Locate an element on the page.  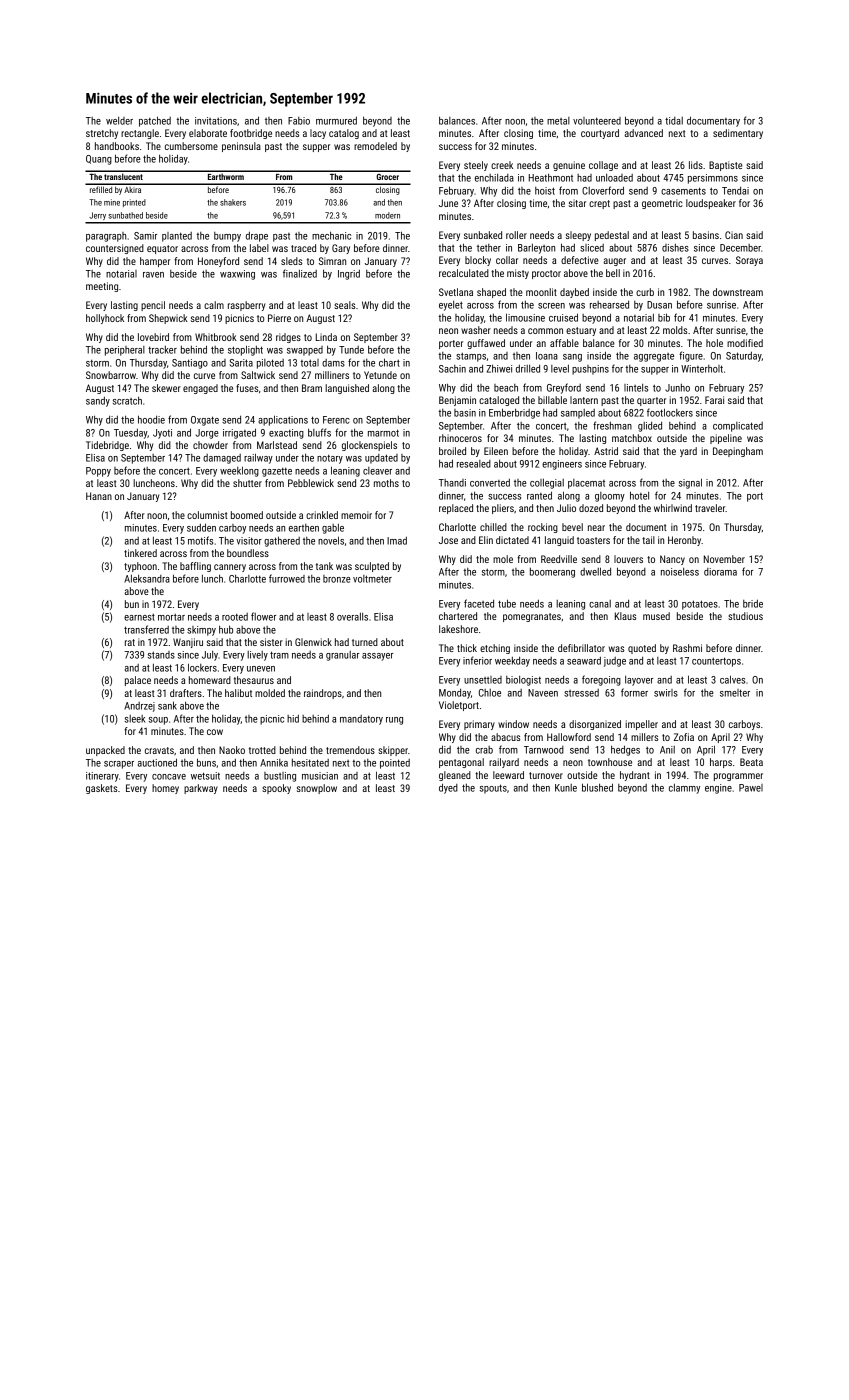
palace is located at coordinates (138, 681).
